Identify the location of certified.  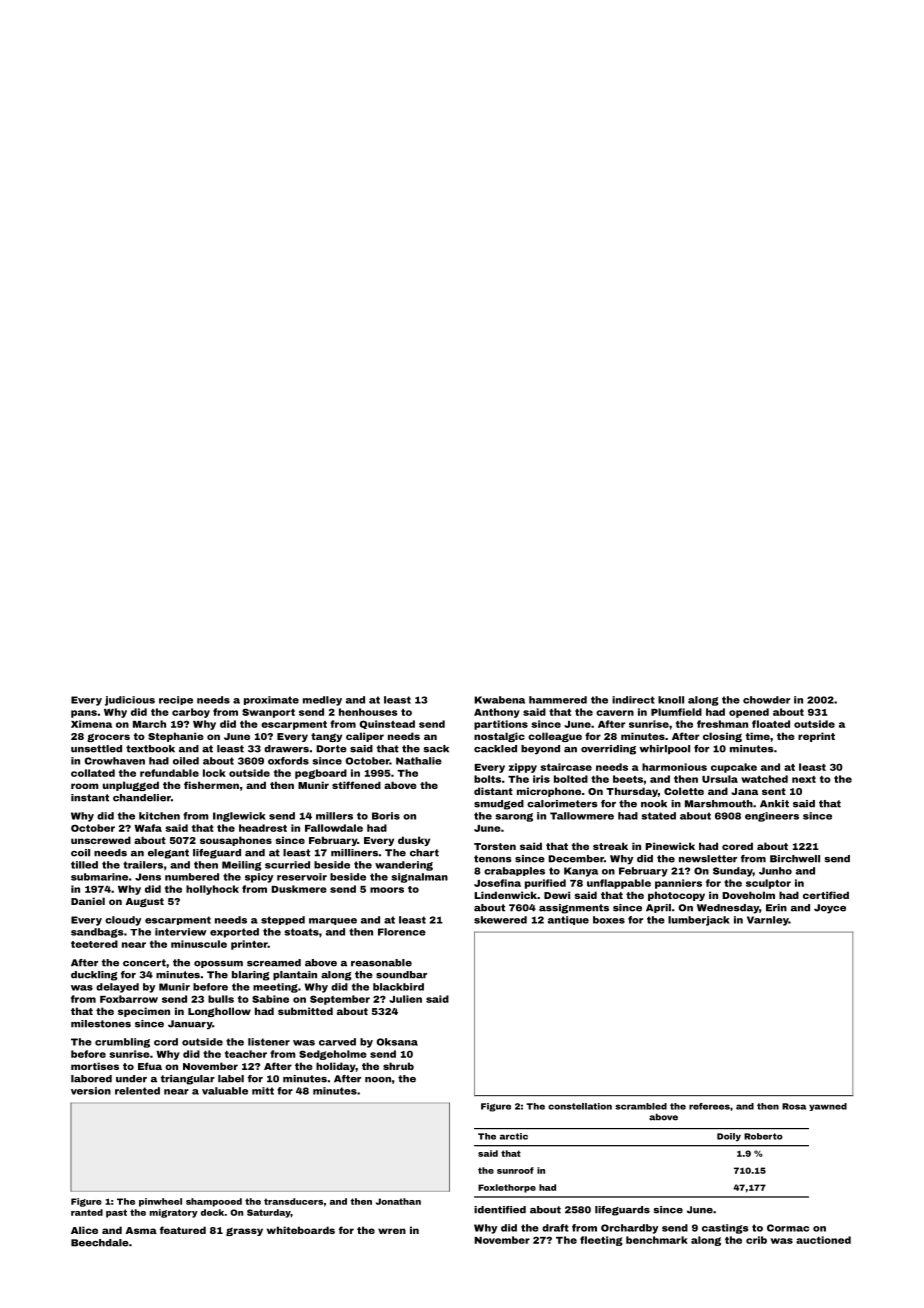
(826, 895).
